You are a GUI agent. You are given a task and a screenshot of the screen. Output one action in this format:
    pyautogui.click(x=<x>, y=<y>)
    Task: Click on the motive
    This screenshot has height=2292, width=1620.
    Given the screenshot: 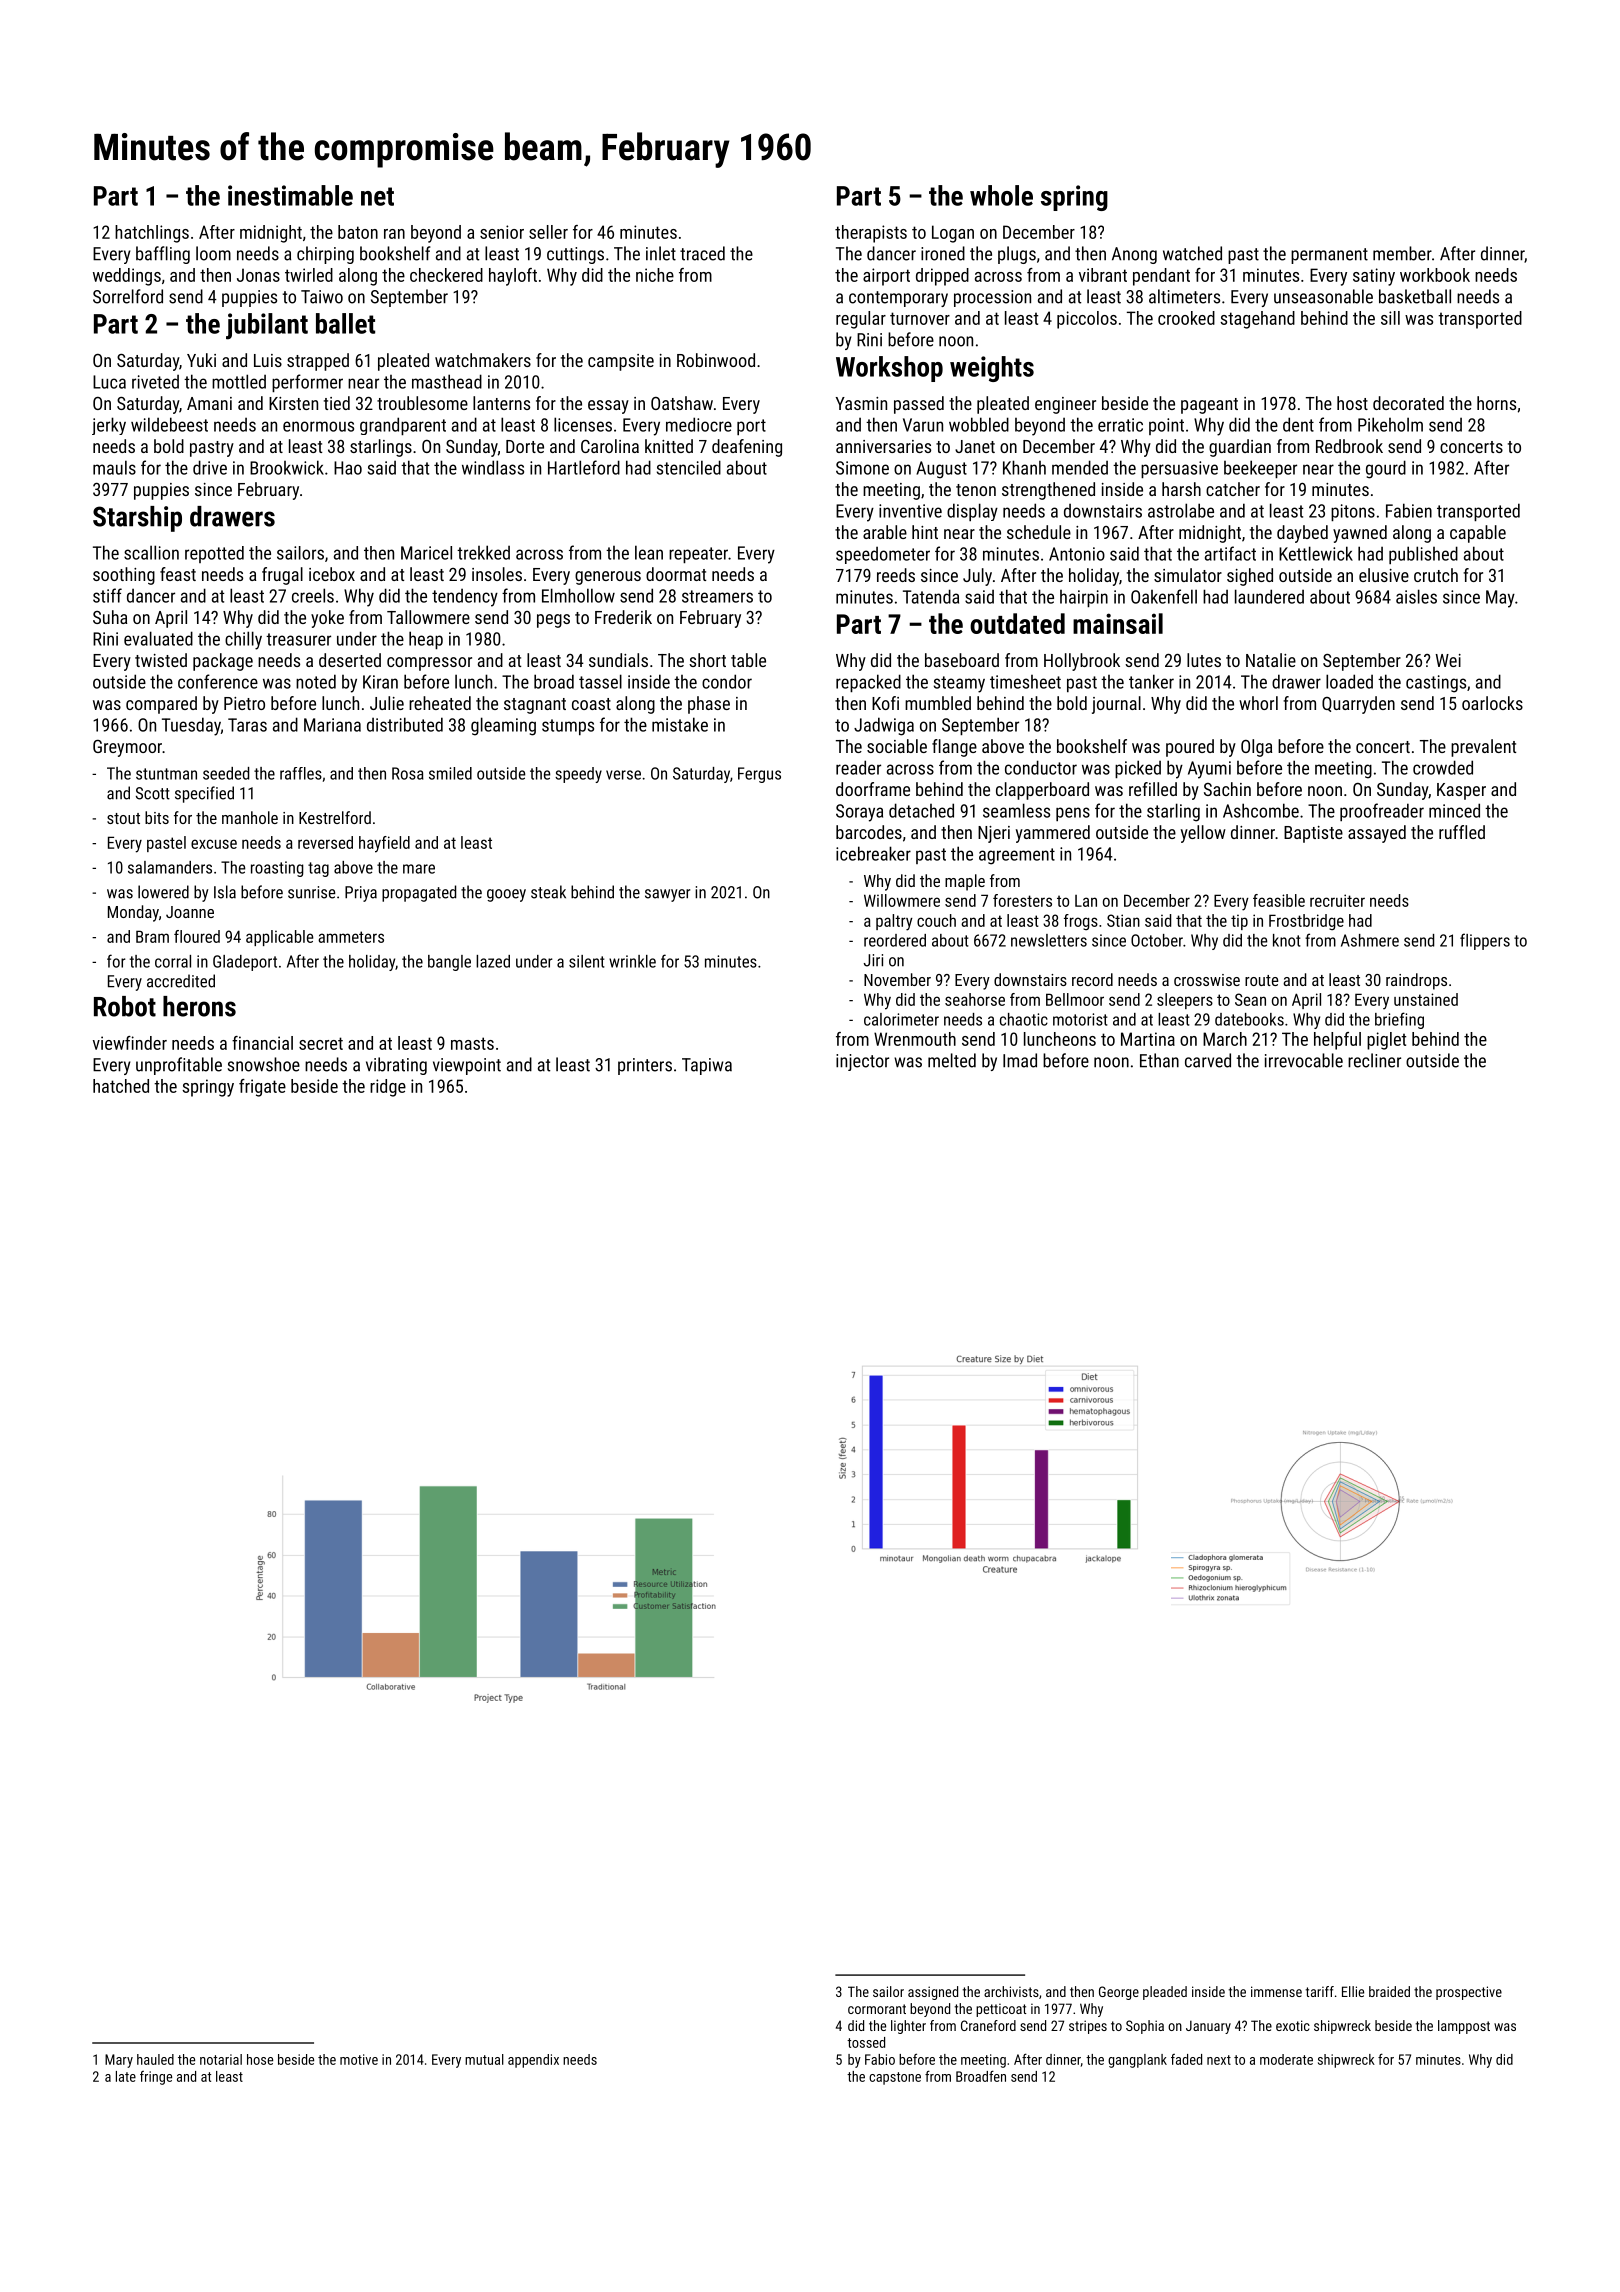 What is the action you would take?
    pyautogui.click(x=359, y=2059)
